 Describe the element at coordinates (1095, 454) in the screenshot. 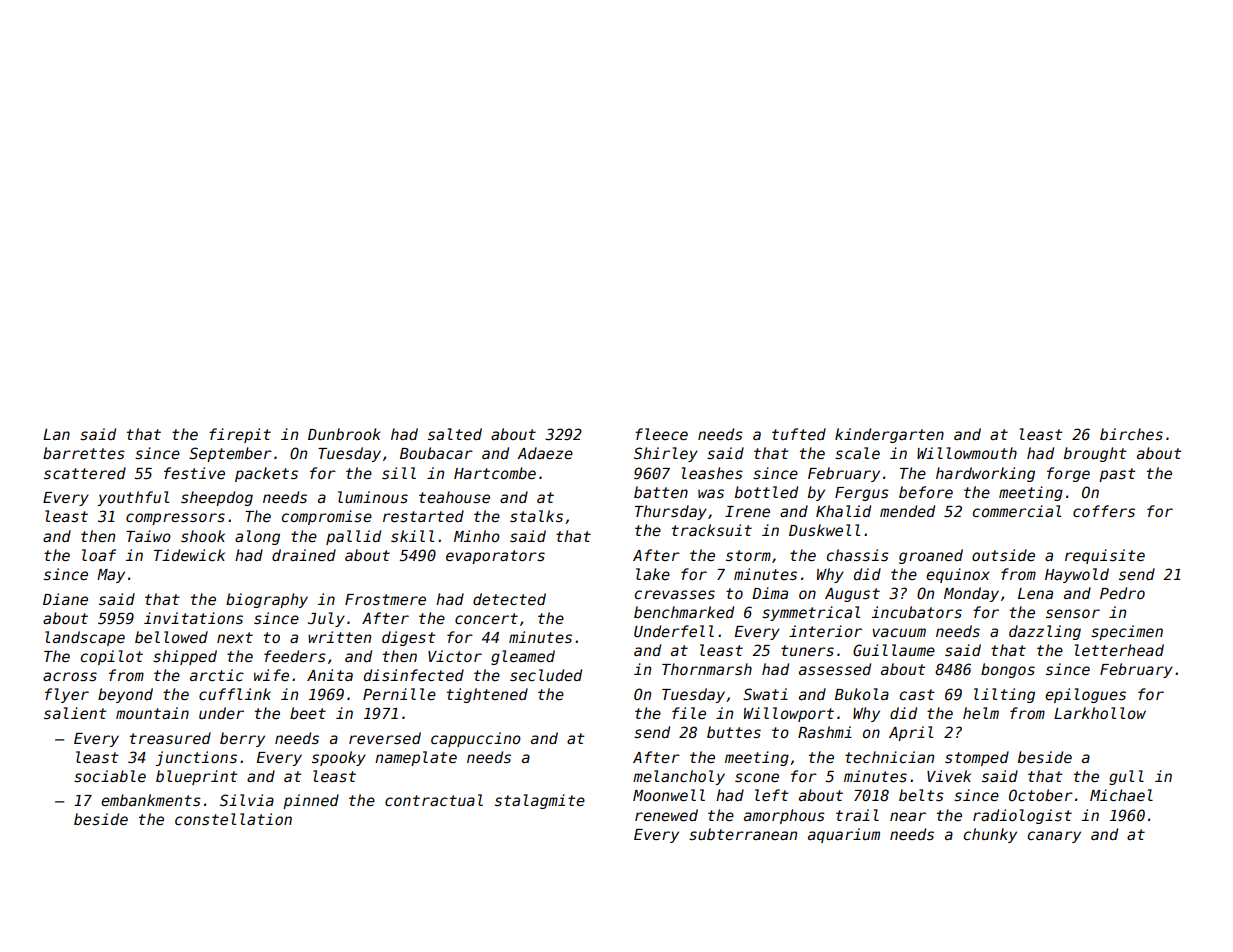

I see `brought` at that location.
